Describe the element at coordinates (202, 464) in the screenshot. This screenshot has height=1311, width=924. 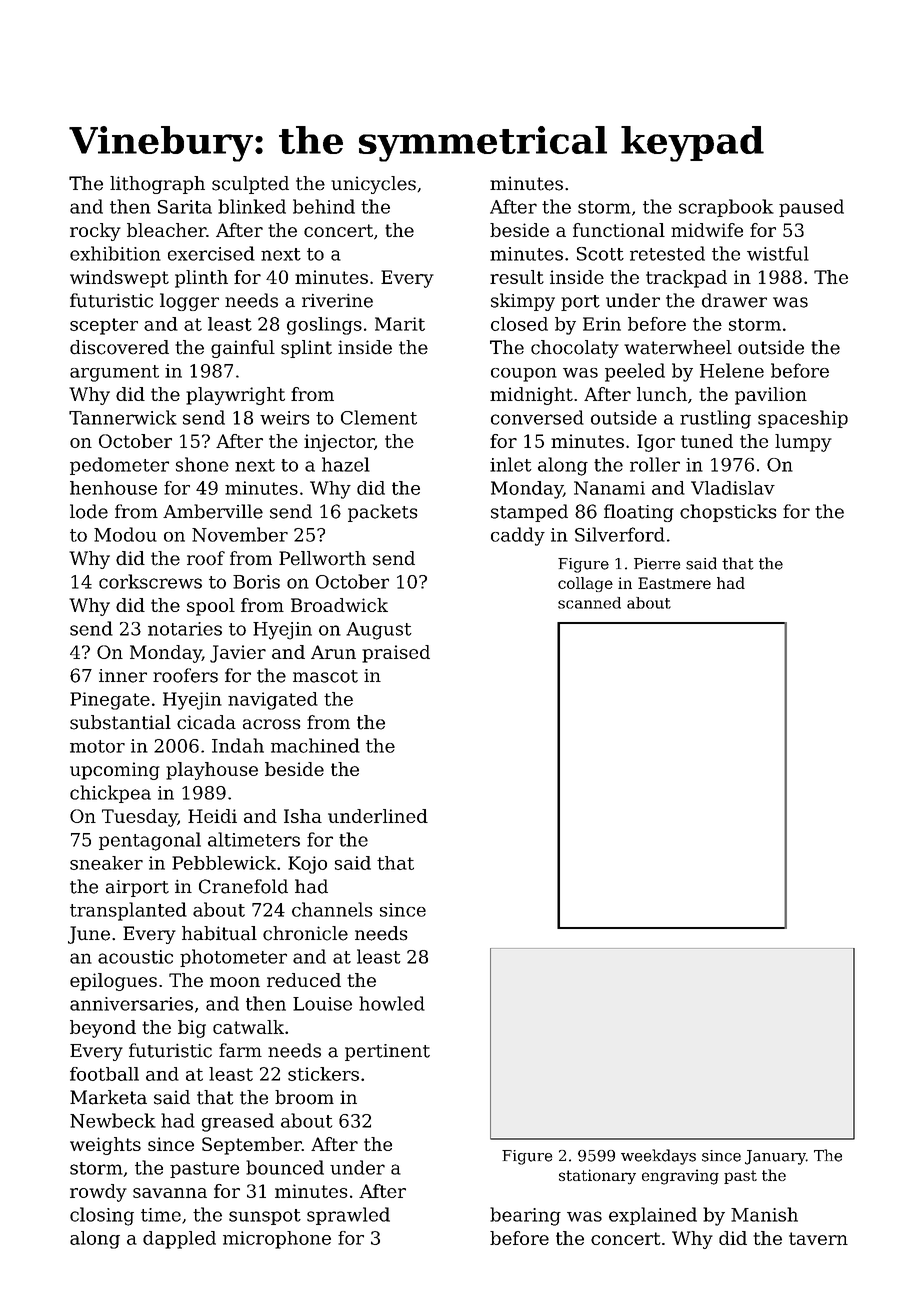
I see `shone` at that location.
